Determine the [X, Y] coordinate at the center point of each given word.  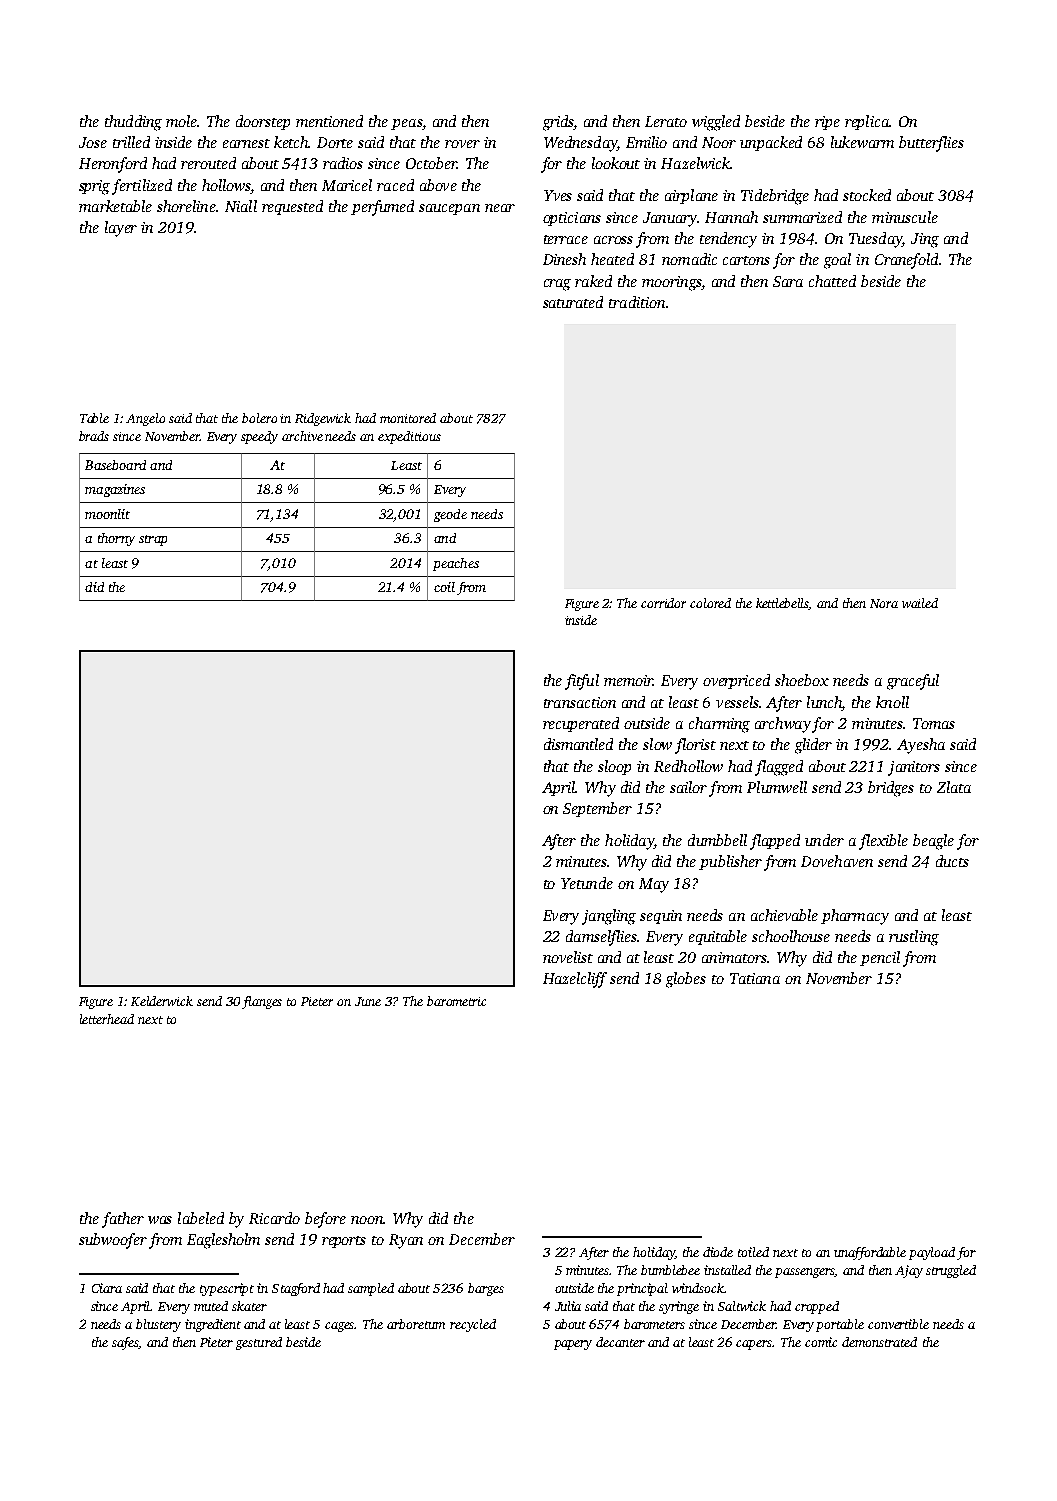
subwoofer [113, 1241]
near [500, 208]
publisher [730, 862]
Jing [925, 240]
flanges [262, 1002]
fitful [582, 682]
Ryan [406, 1241]
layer [121, 229]
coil [444, 587]
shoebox [802, 680]
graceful [913, 682]
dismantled [578, 744]
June [368, 1001]
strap [153, 540]
